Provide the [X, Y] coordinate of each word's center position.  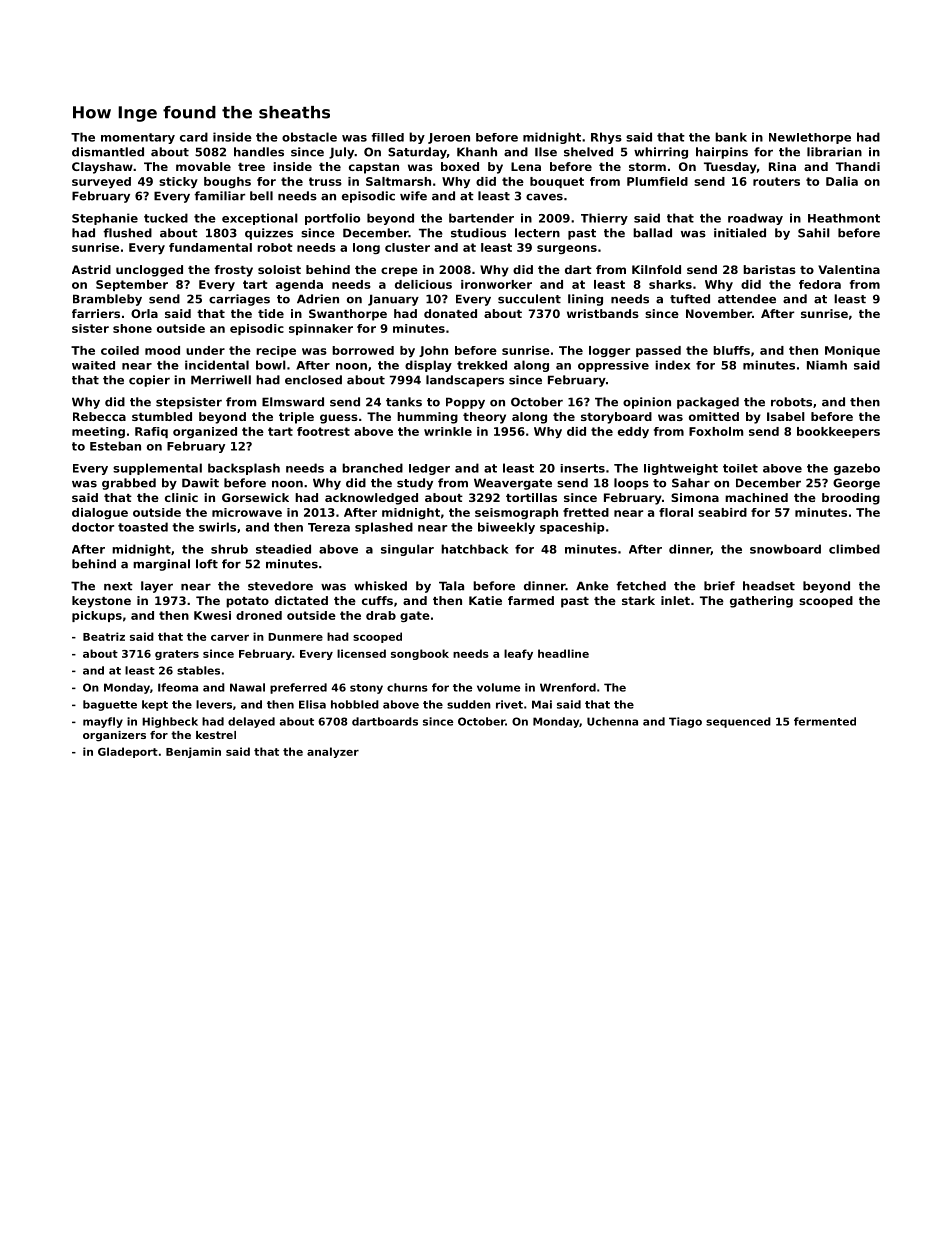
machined [756, 497]
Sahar [691, 483]
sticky [178, 183]
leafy [518, 654]
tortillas [531, 497]
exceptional [260, 219]
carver [230, 638]
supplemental [157, 469]
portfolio [332, 219]
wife [413, 196]
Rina [782, 166]
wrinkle [448, 431]
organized [205, 432]
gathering [761, 602]
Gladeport [128, 752]
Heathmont [844, 218]
